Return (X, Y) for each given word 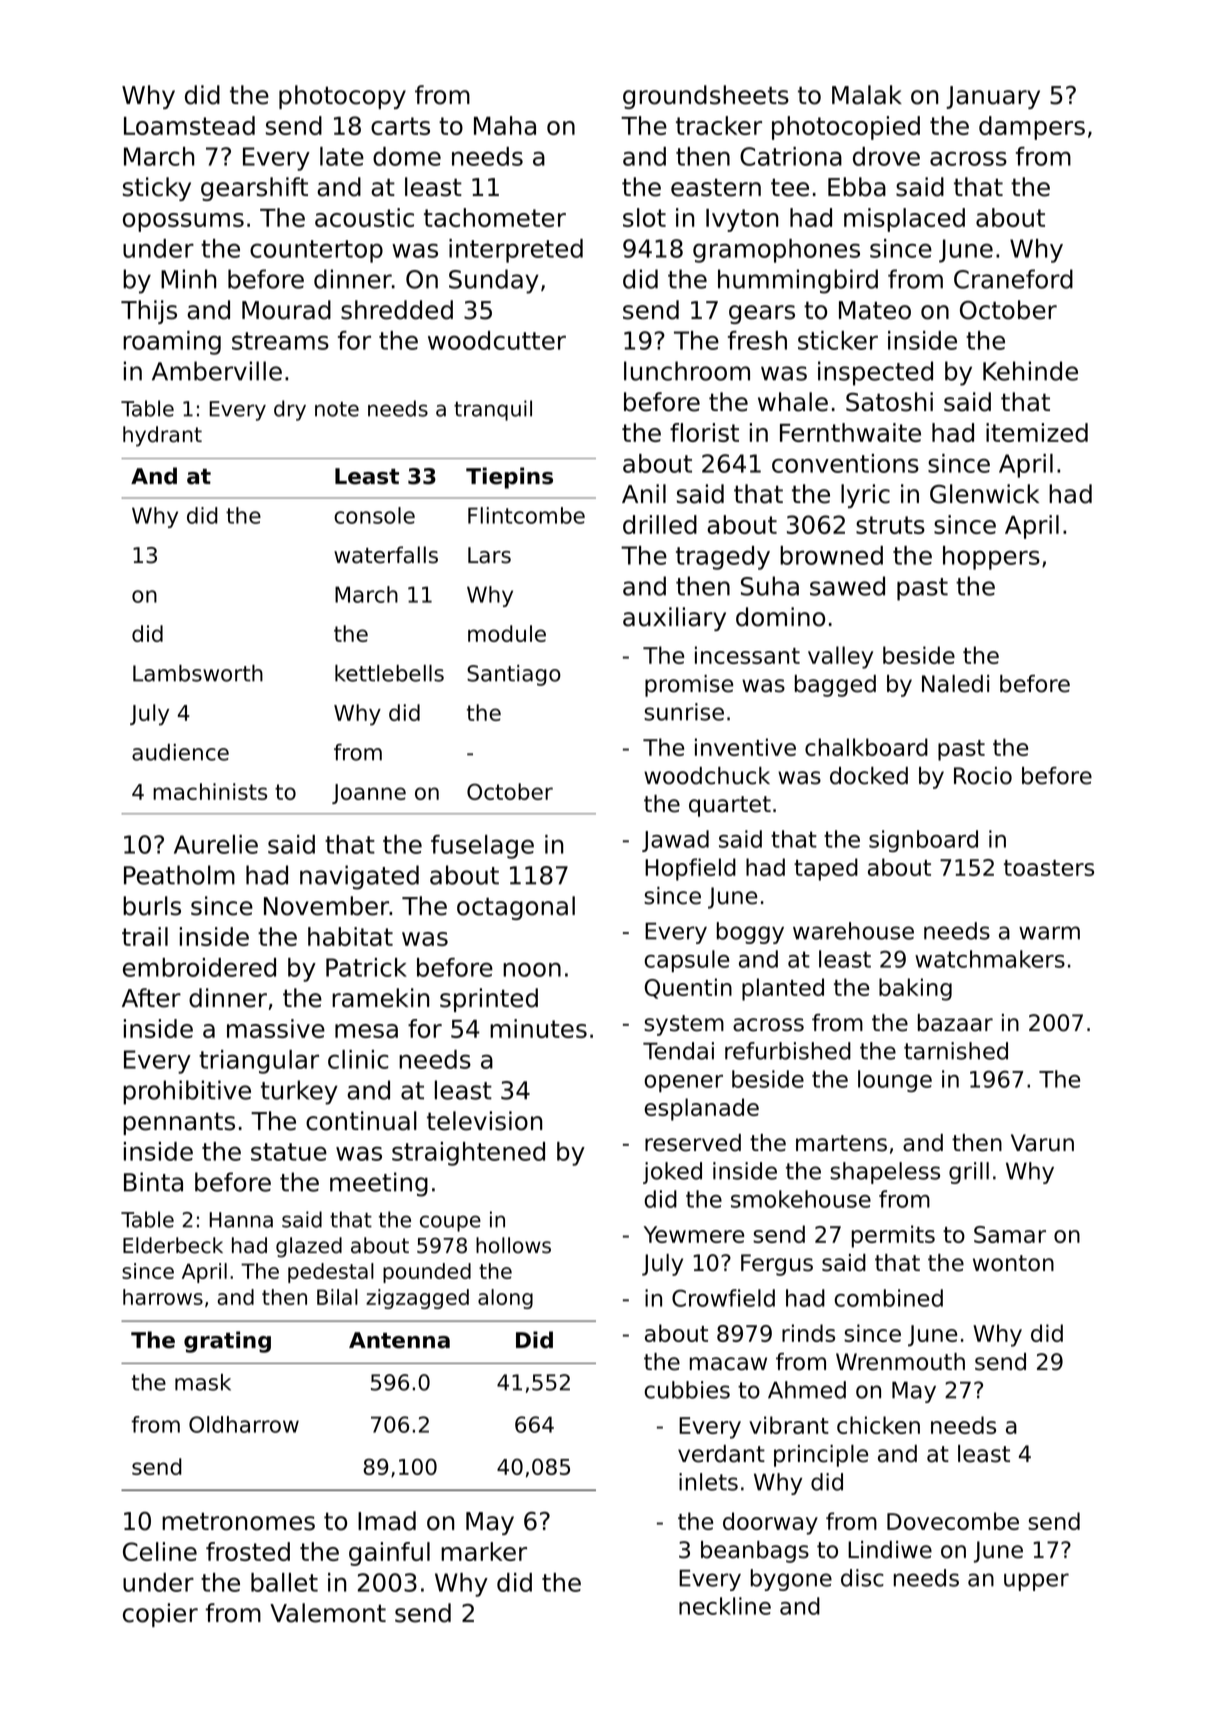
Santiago (514, 675)
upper (1036, 1582)
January (993, 97)
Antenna (399, 1340)
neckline (725, 1606)
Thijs (149, 312)
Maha (505, 125)
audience (180, 752)
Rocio (983, 776)
